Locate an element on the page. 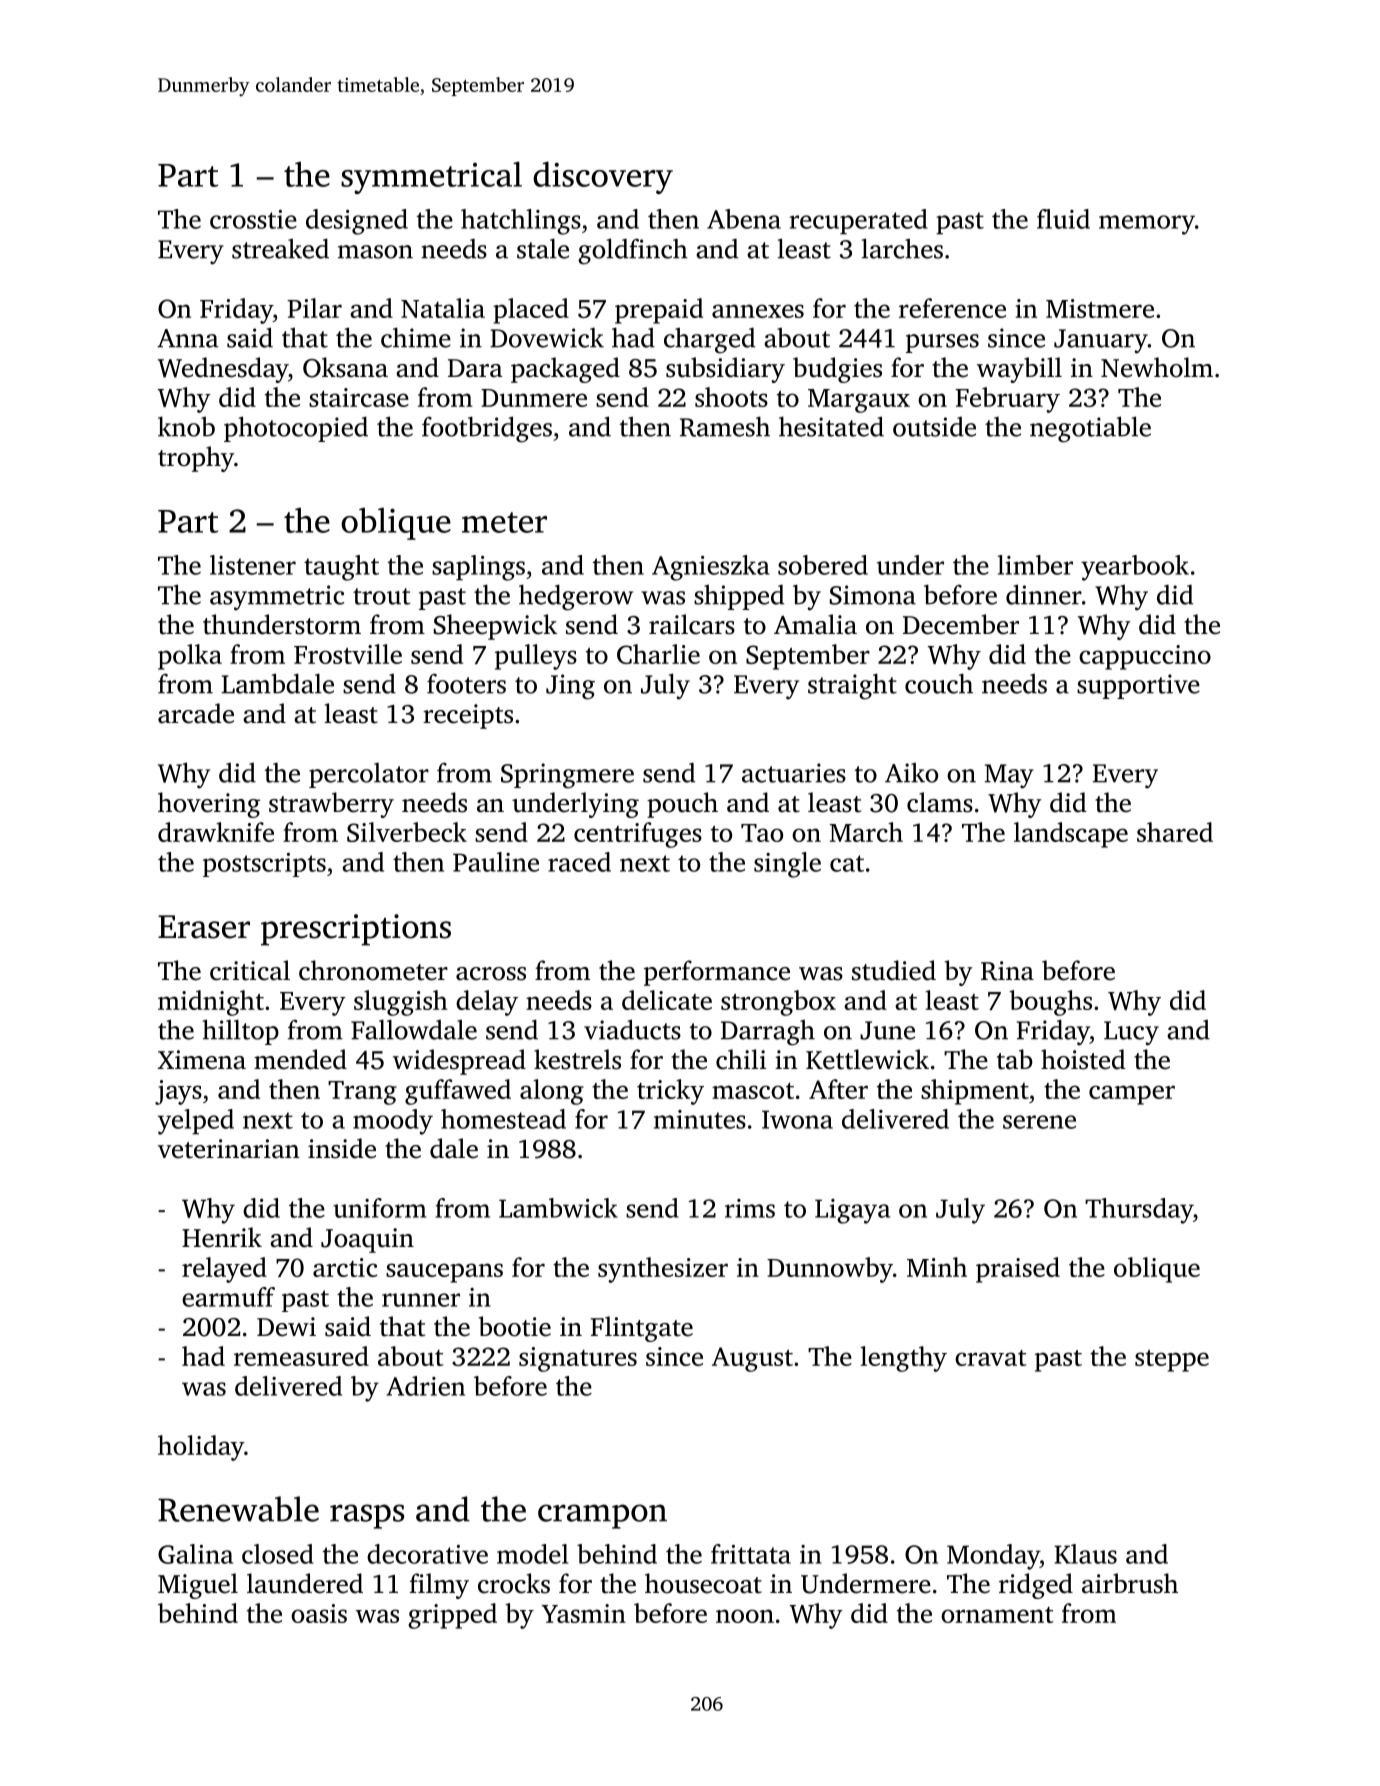 The image size is (1380, 1786). recuperated is located at coordinates (859, 222).
